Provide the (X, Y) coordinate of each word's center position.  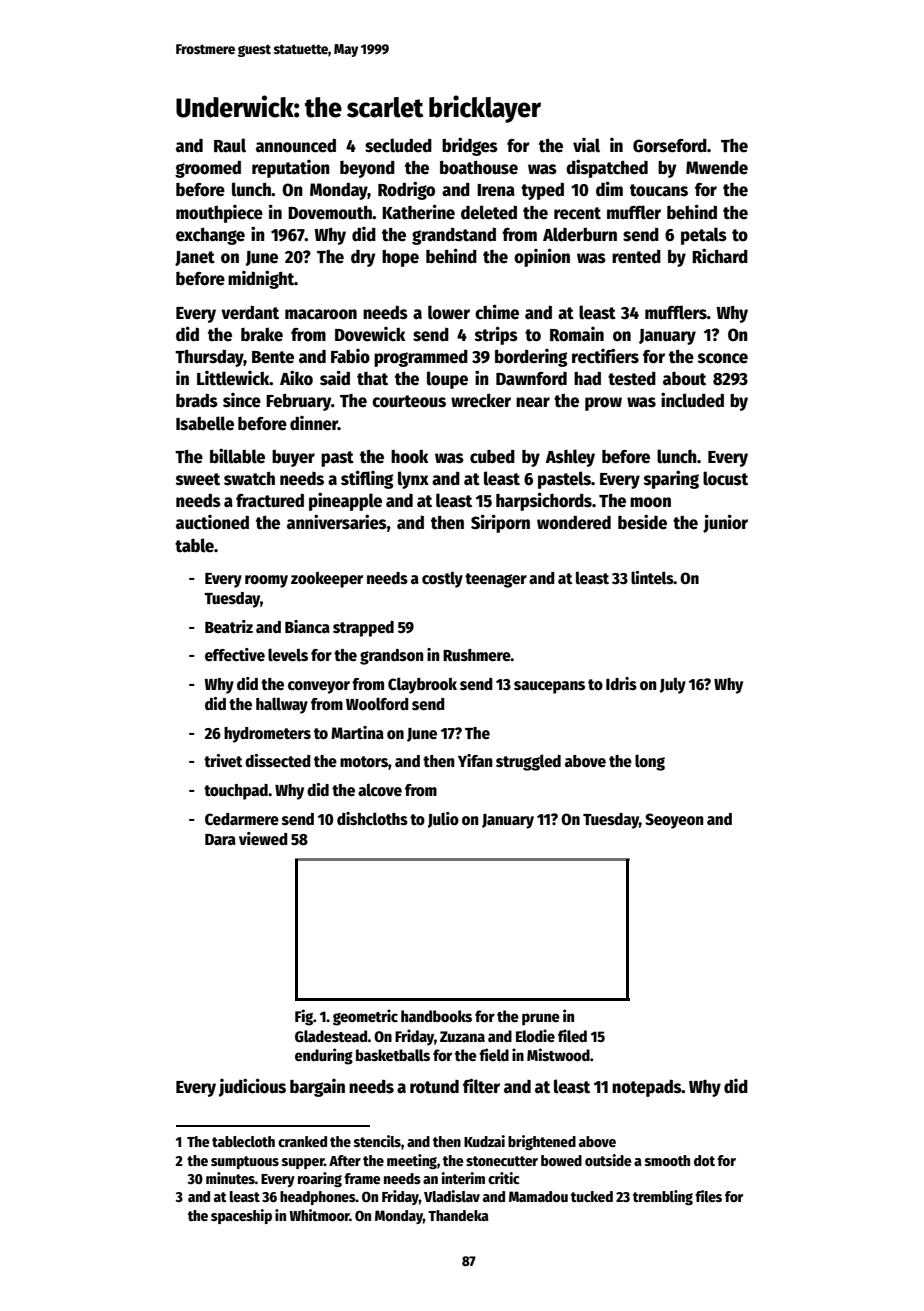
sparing (671, 479)
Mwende (717, 168)
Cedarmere (242, 819)
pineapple (345, 501)
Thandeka (458, 1215)
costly (442, 579)
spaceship (241, 1216)
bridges (470, 146)
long (650, 762)
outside (608, 1160)
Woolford (377, 704)
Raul (230, 145)
